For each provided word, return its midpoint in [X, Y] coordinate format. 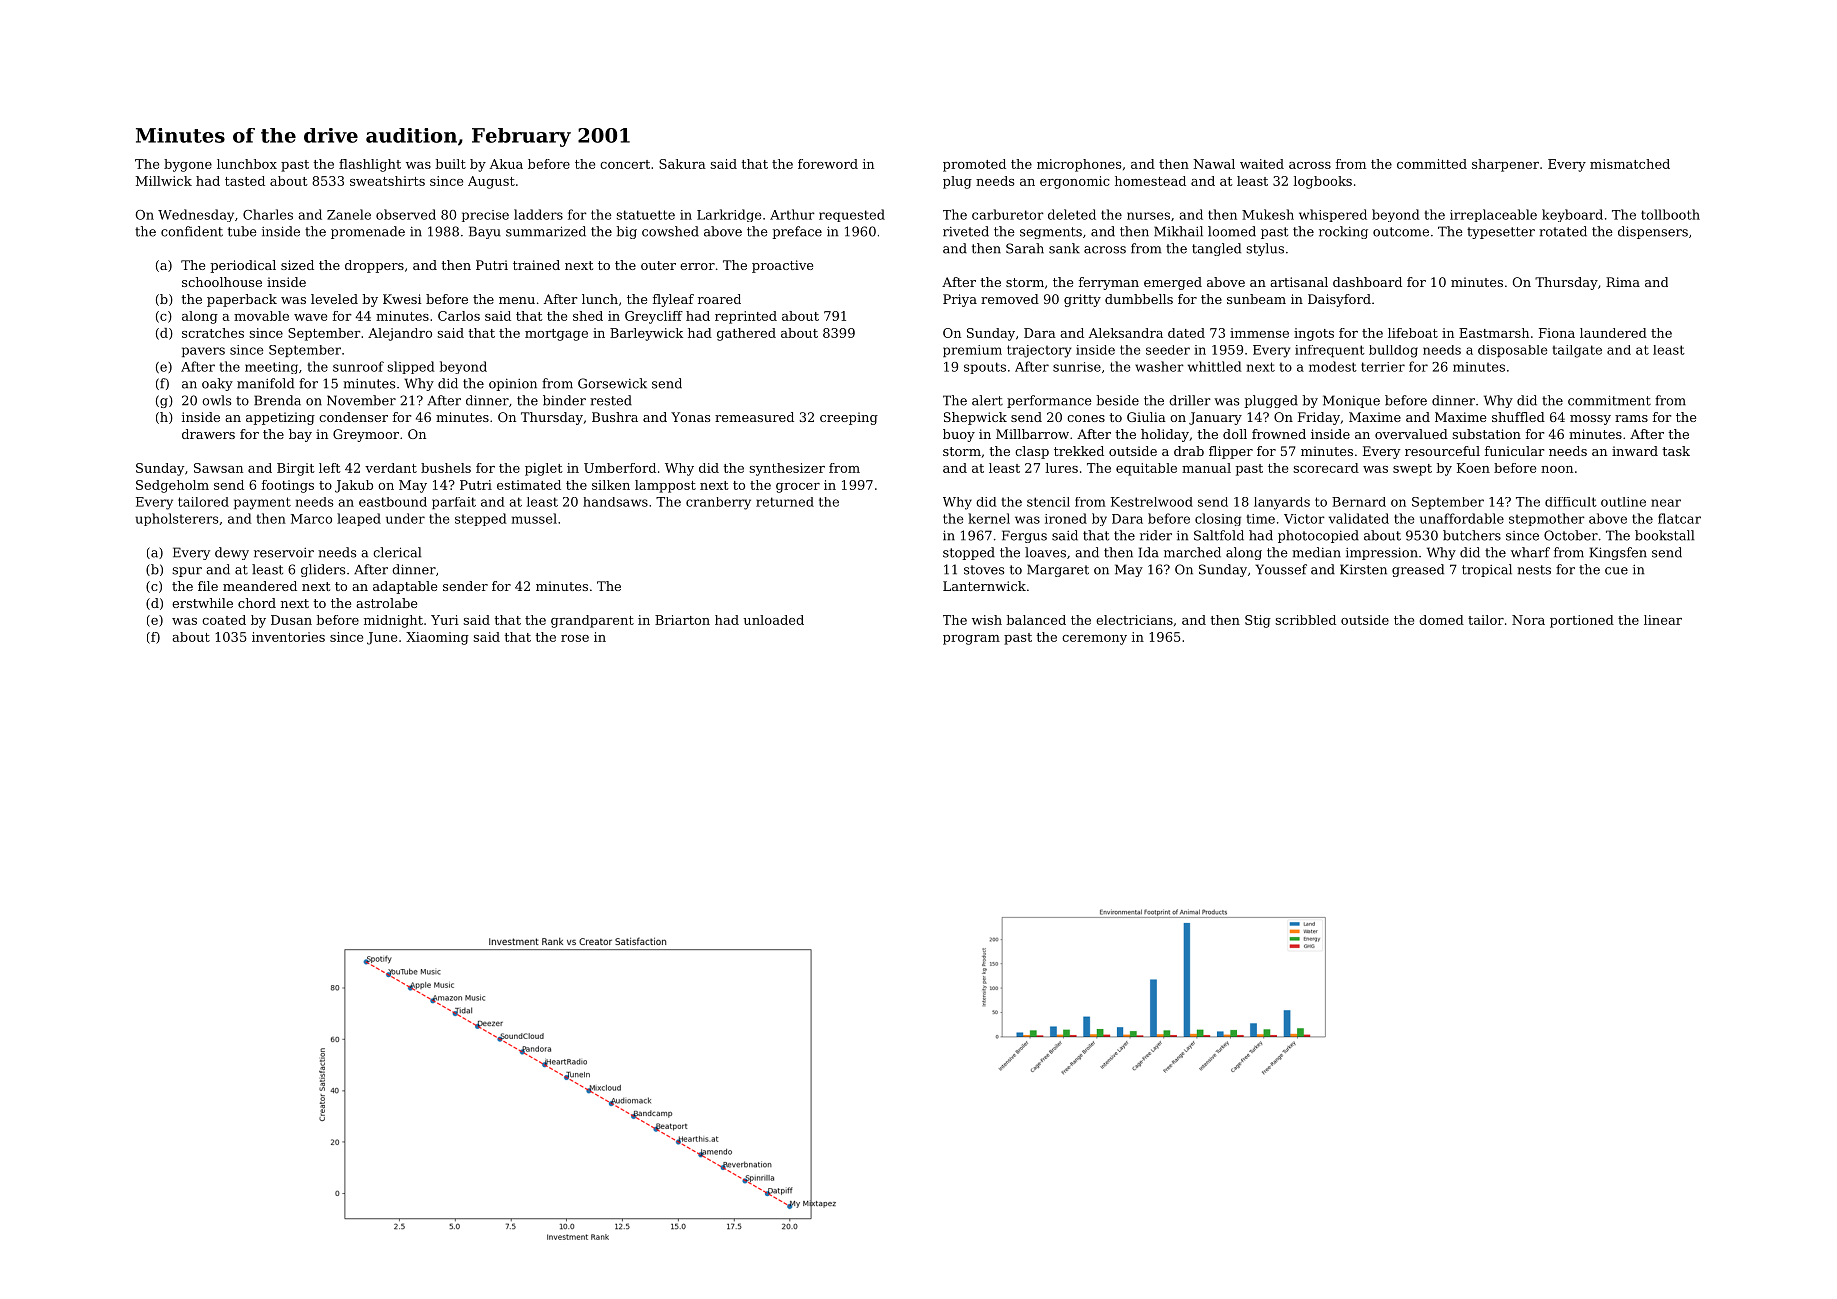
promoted [974, 165]
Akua [506, 164]
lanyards [1282, 503]
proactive [782, 266]
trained [536, 265]
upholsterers [176, 519]
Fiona [1557, 333]
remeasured [754, 417]
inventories [288, 637]
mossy [1590, 420]
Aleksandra [1126, 333]
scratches [213, 333]
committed [1432, 164]
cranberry [718, 503]
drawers [208, 434]
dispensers [1653, 232]
